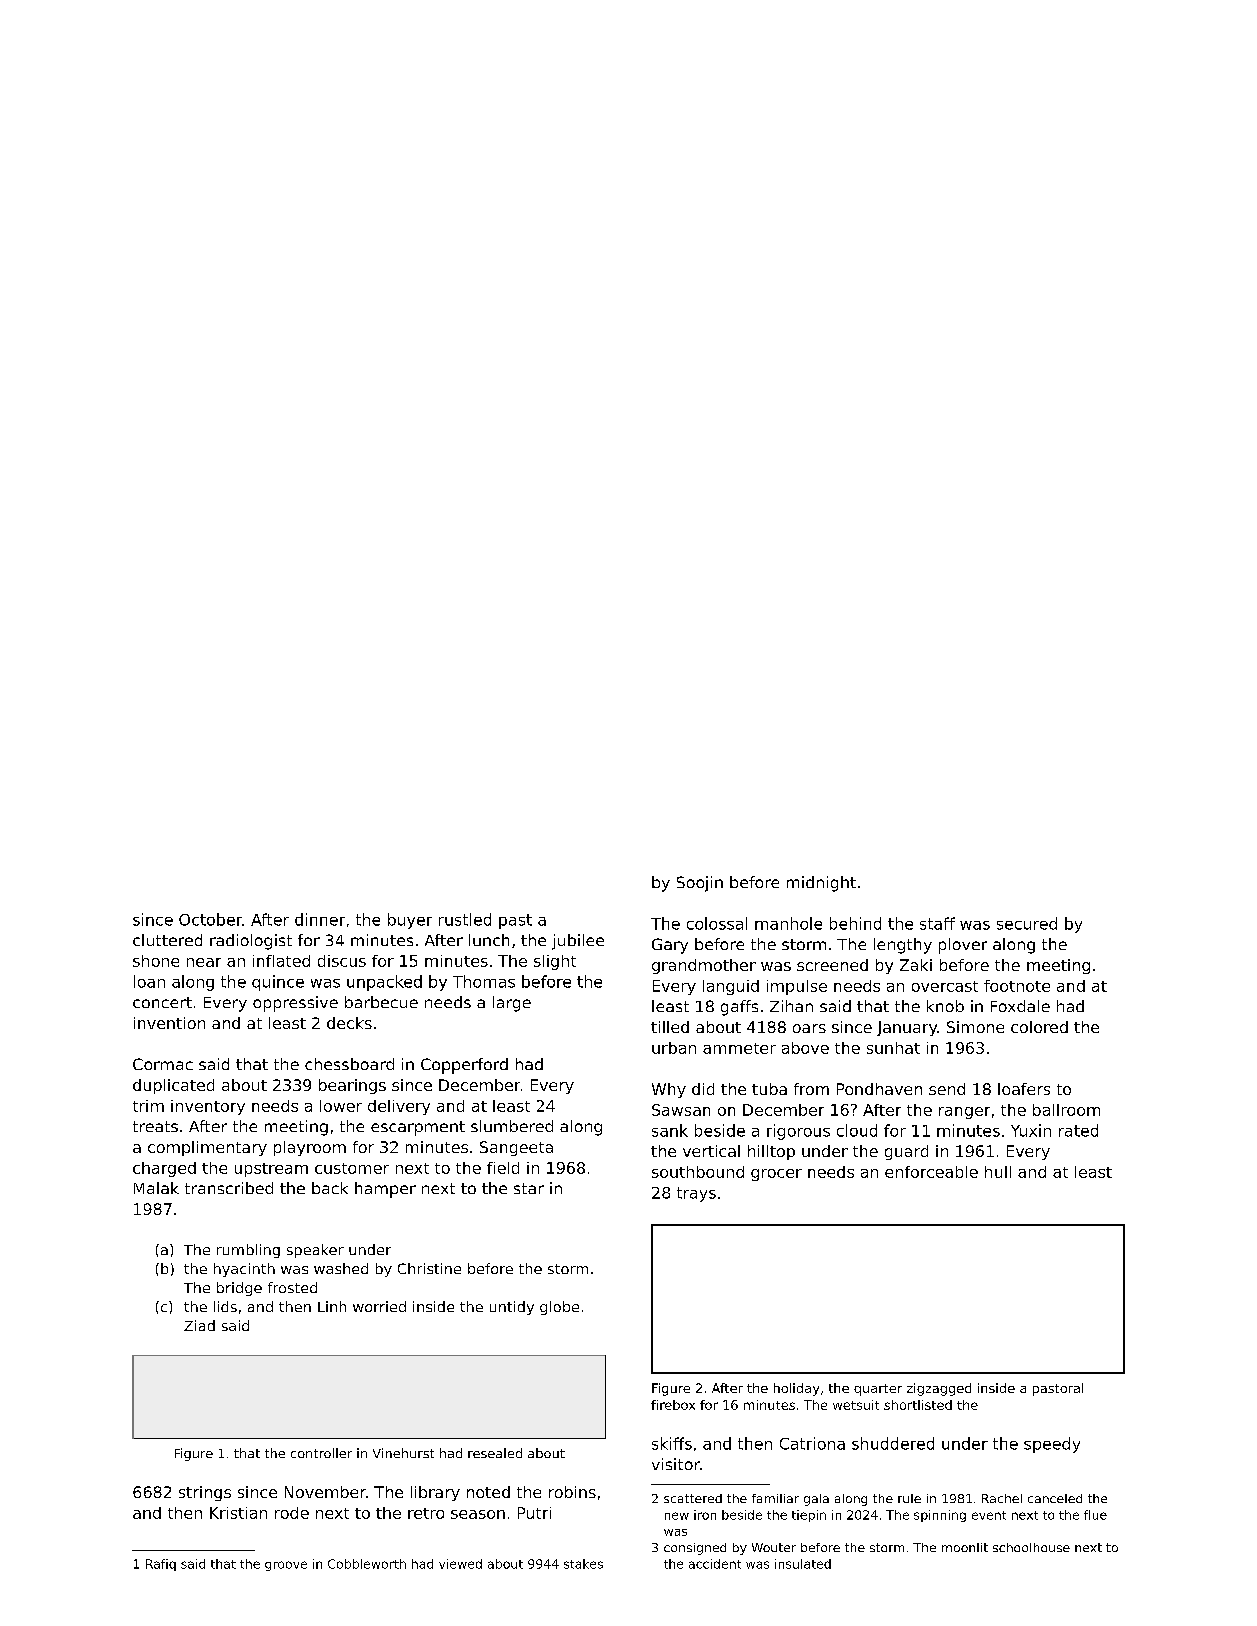 This screenshot has width=1257, height=1626. What do you see at coordinates (465, 919) in the screenshot?
I see `rustled` at bounding box center [465, 919].
